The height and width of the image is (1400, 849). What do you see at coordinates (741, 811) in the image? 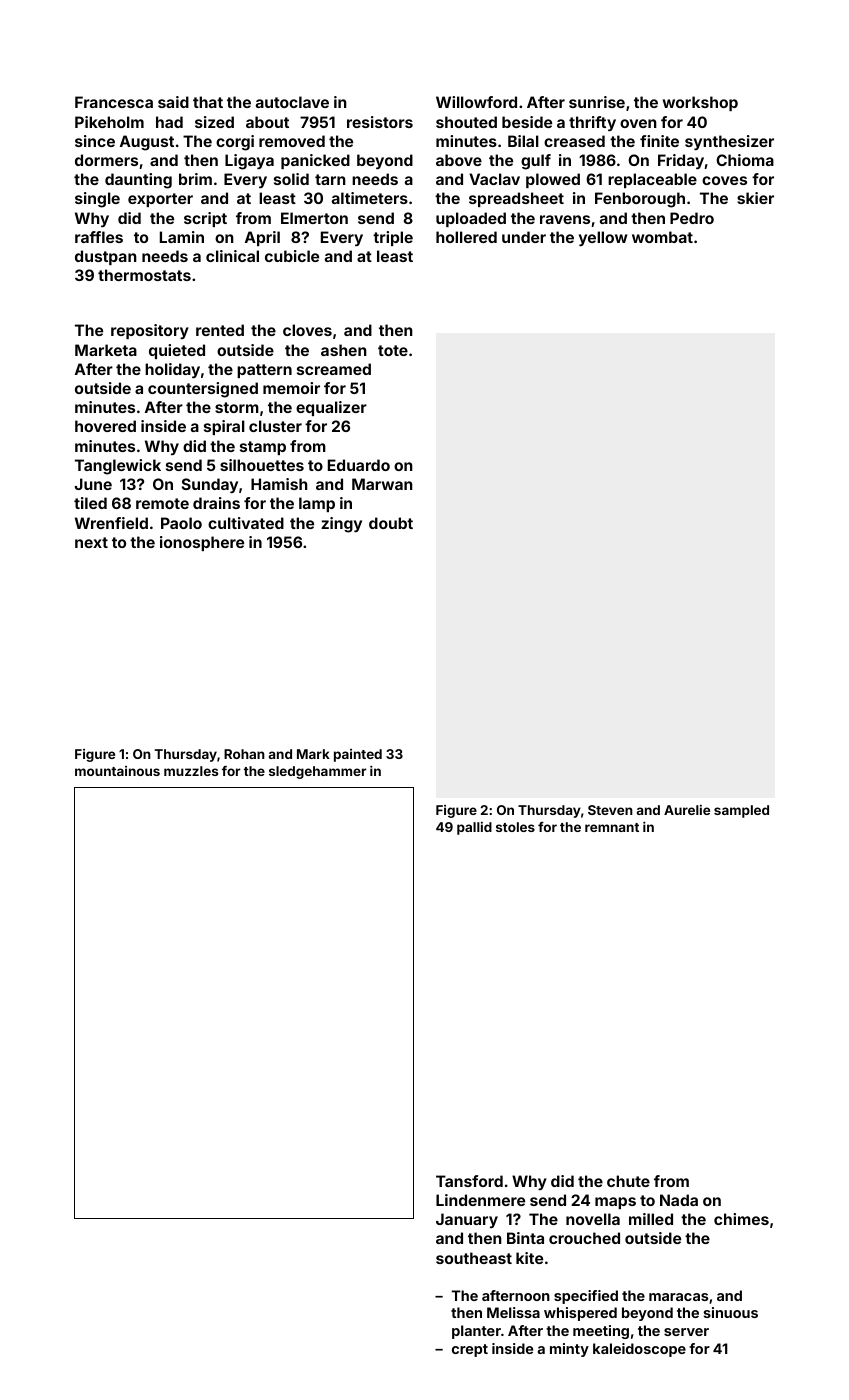
I see `sampled` at bounding box center [741, 811].
